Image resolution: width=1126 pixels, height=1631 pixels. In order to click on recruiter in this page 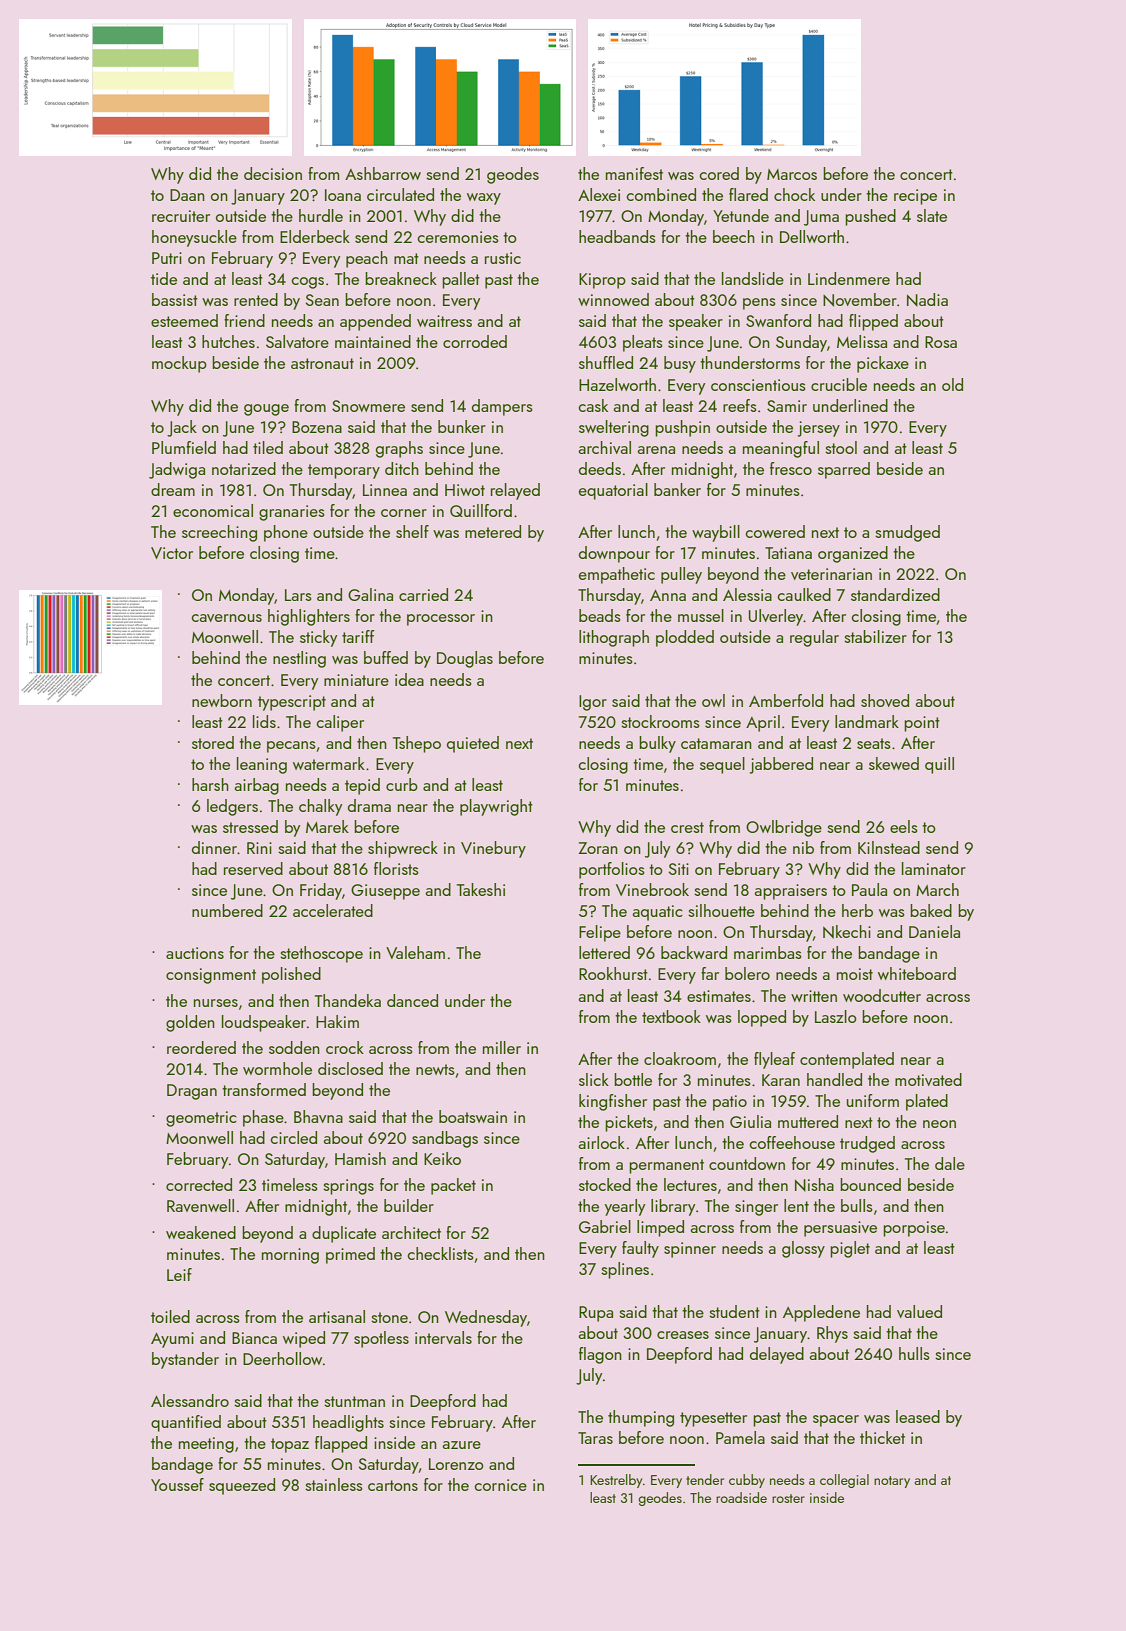, I will do `click(181, 216)`.
